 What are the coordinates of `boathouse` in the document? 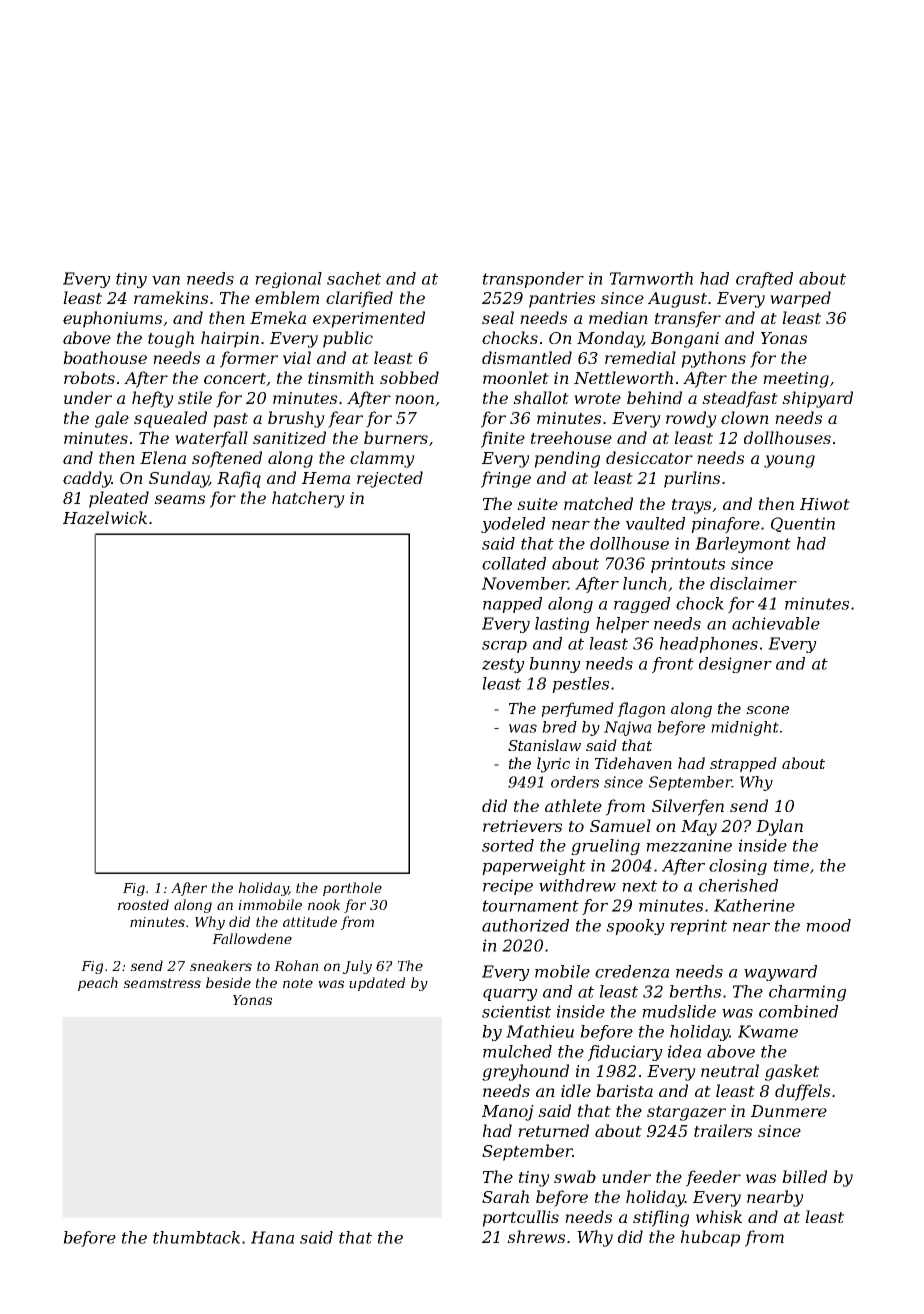 It's located at (105, 357).
